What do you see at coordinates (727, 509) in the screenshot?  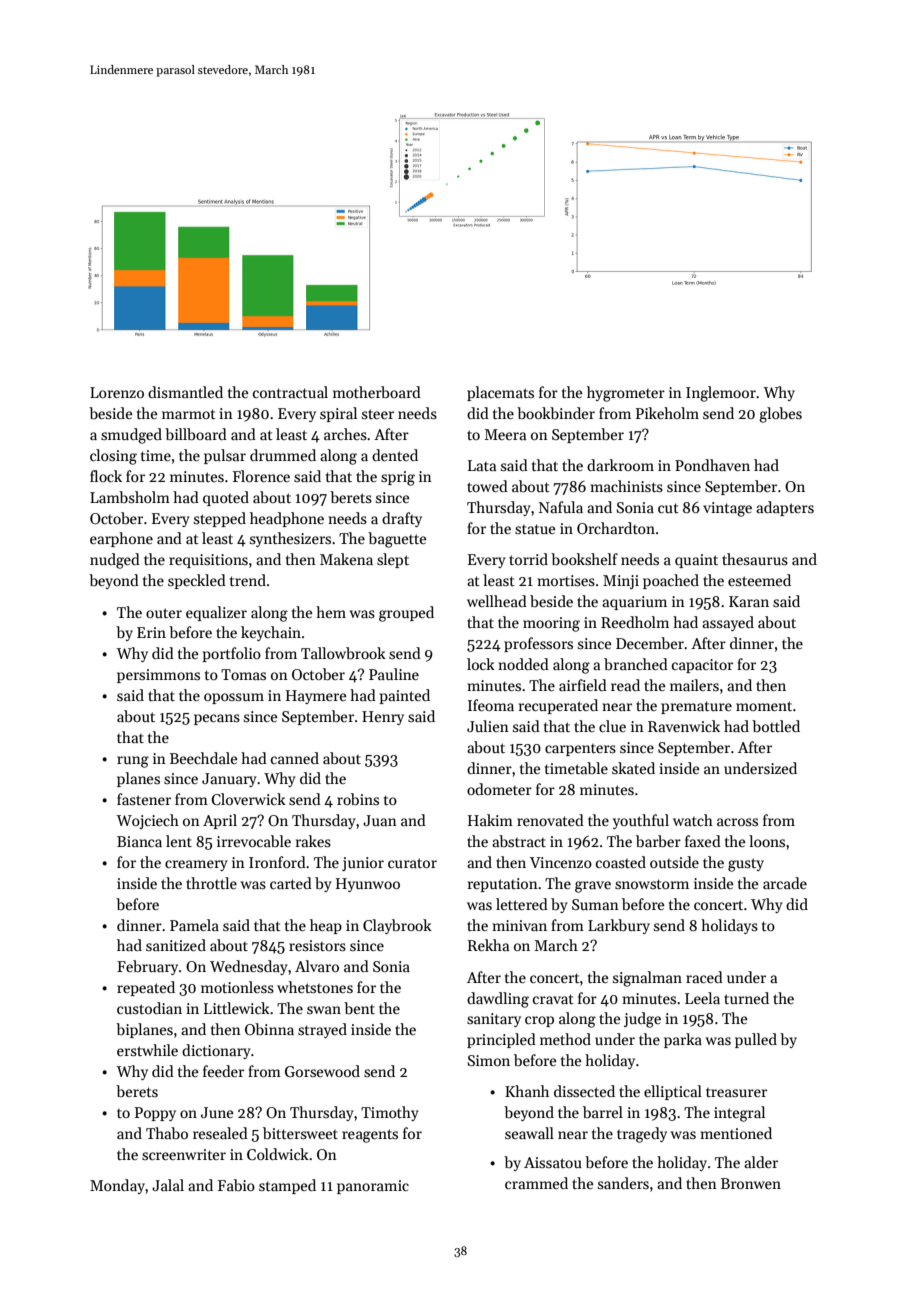 I see `vintage` at bounding box center [727, 509].
